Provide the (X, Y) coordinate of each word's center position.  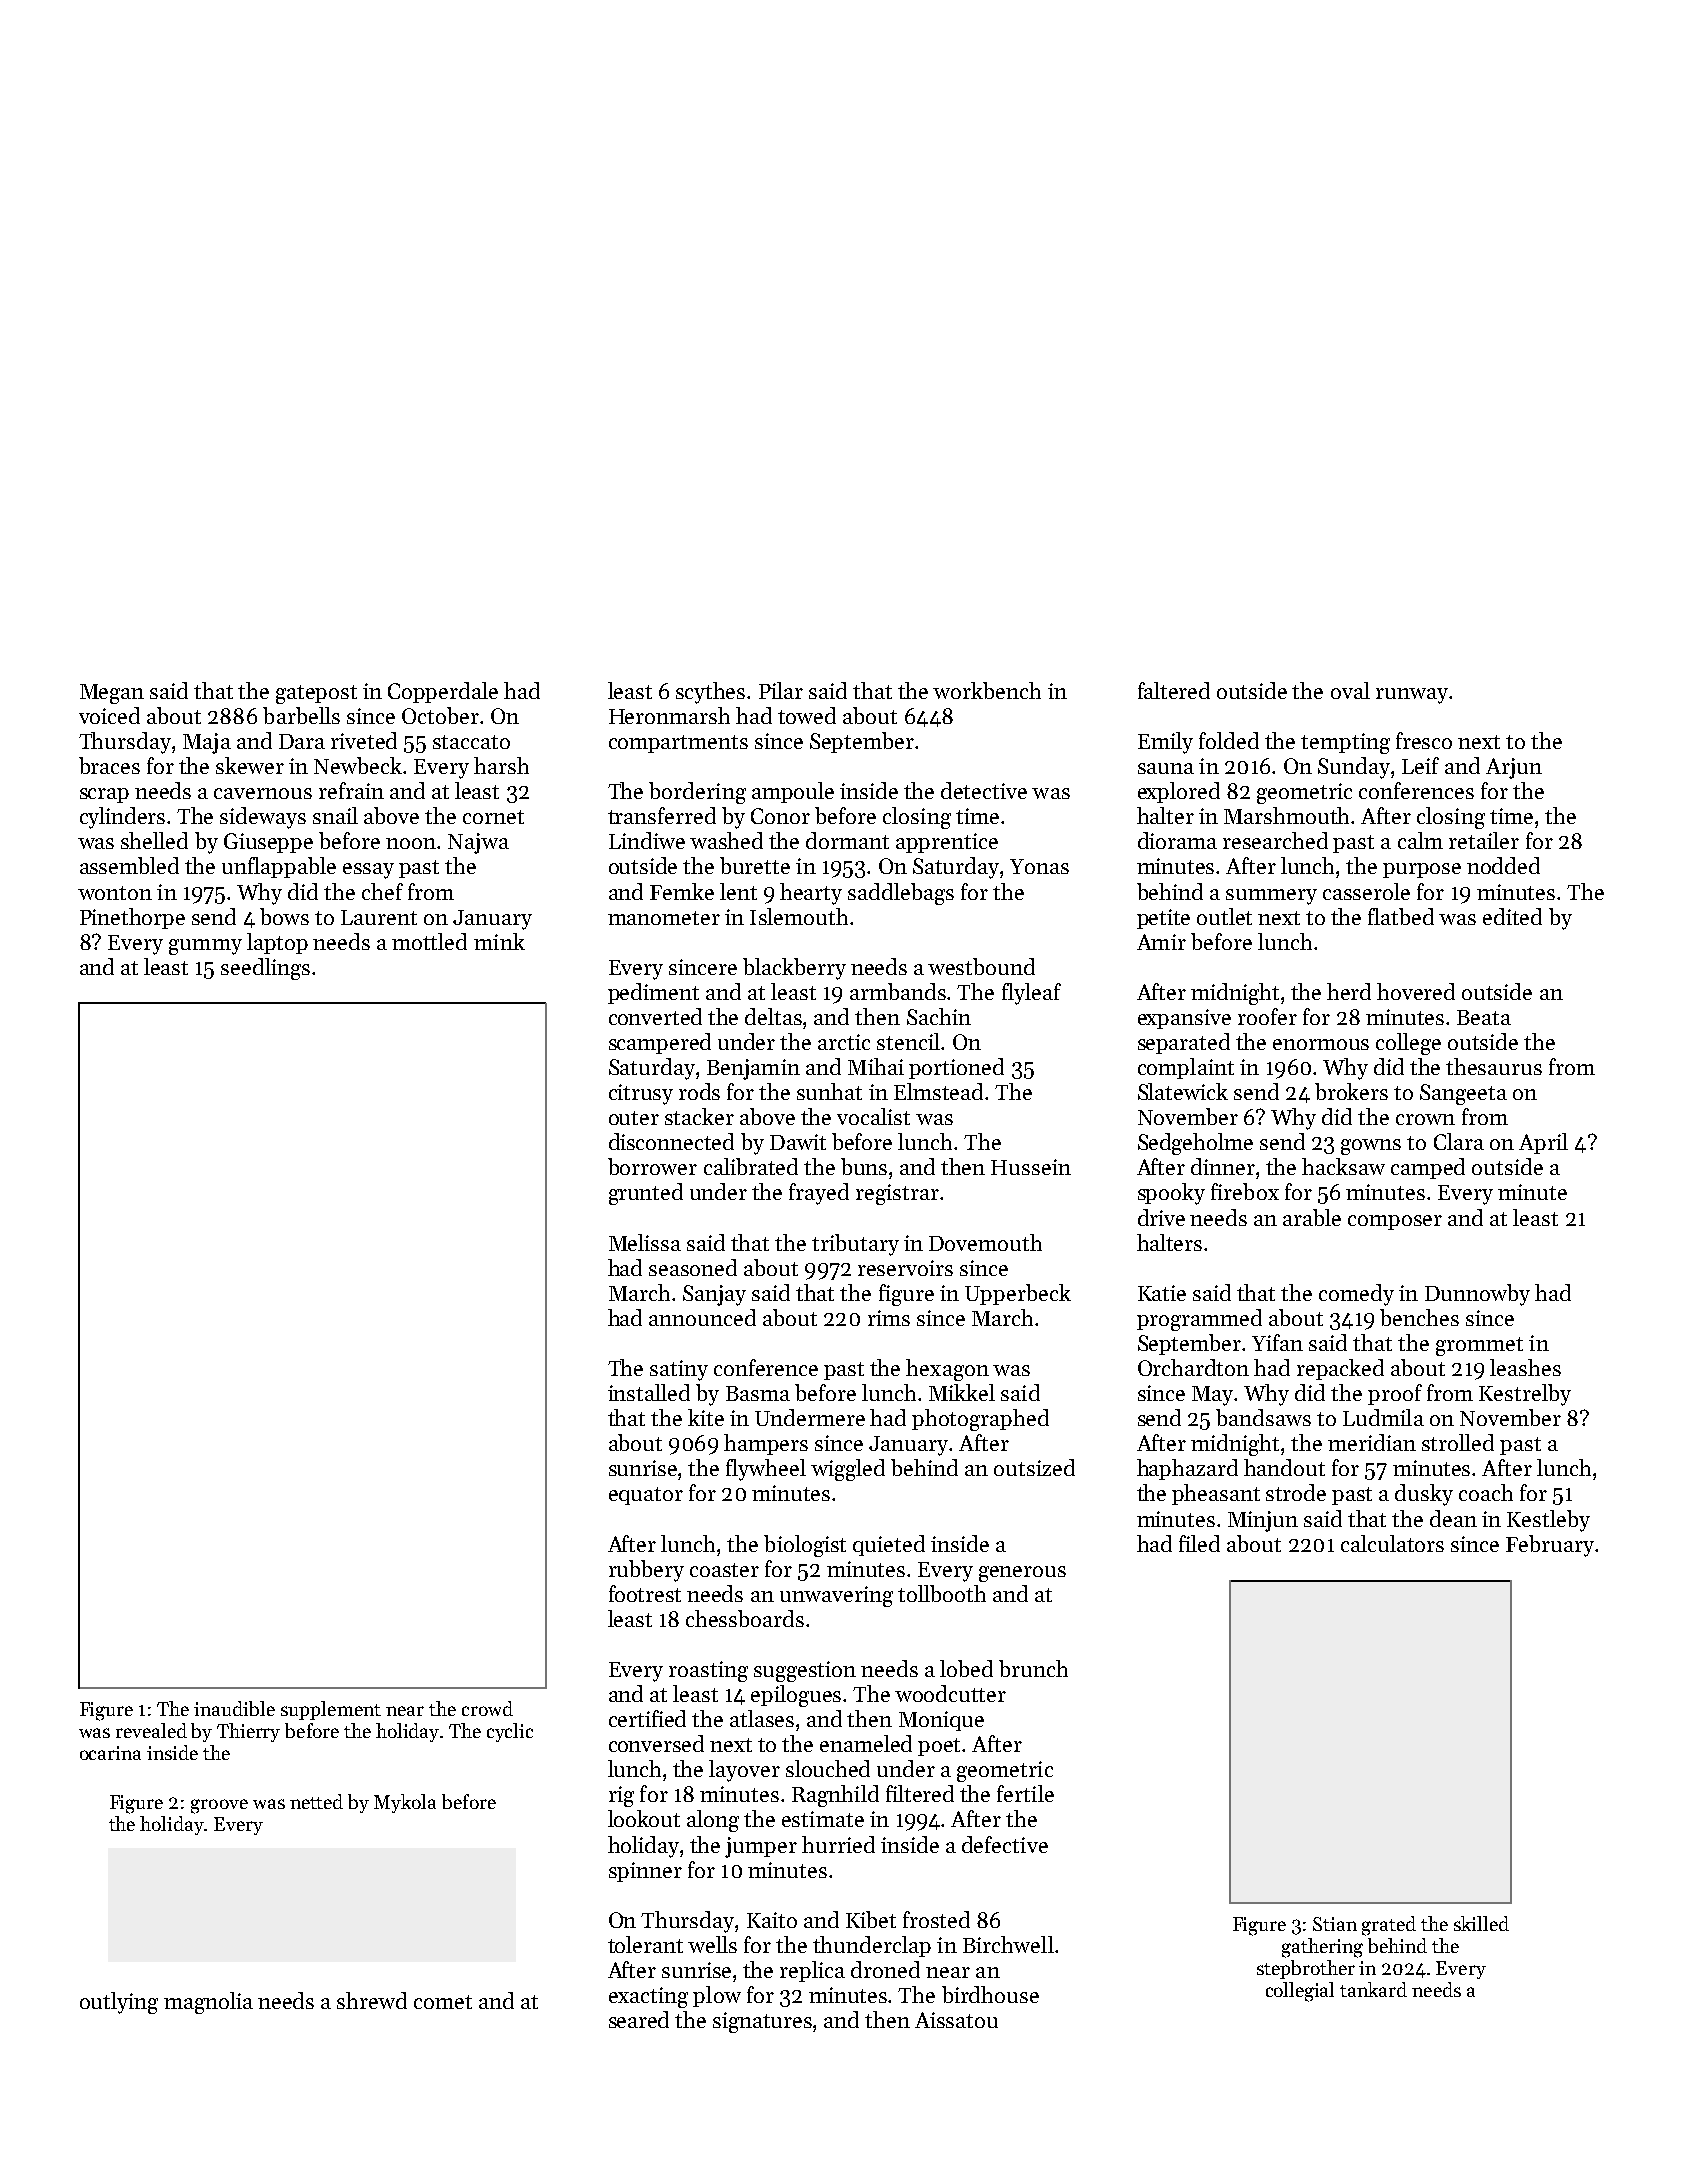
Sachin (939, 1016)
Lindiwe (647, 840)
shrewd (372, 2000)
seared (639, 2019)
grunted (646, 1194)
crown (1425, 1119)
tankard (1373, 1989)
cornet (493, 817)
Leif (1420, 765)
